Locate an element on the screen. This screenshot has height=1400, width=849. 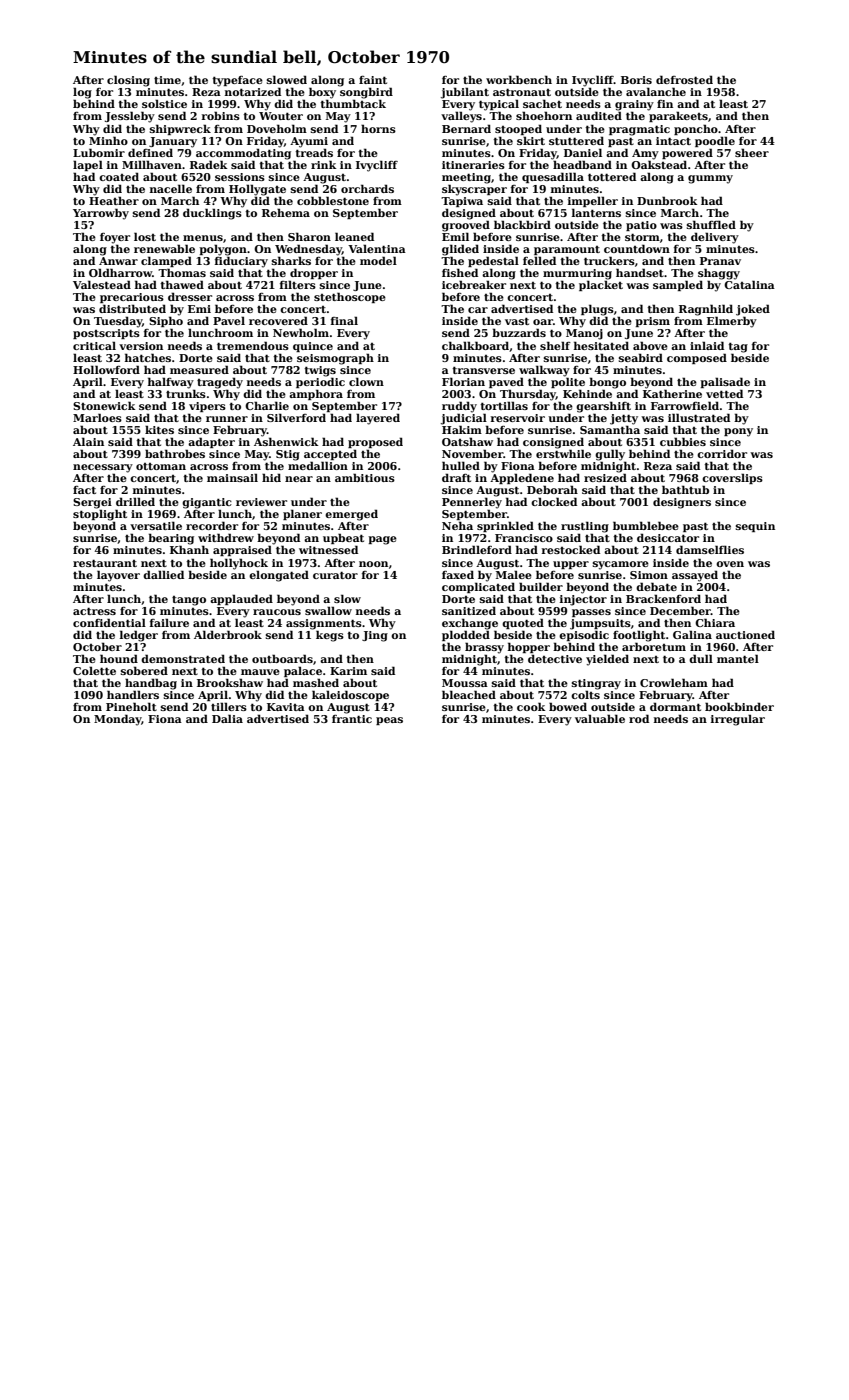
vetted is located at coordinates (724, 393).
